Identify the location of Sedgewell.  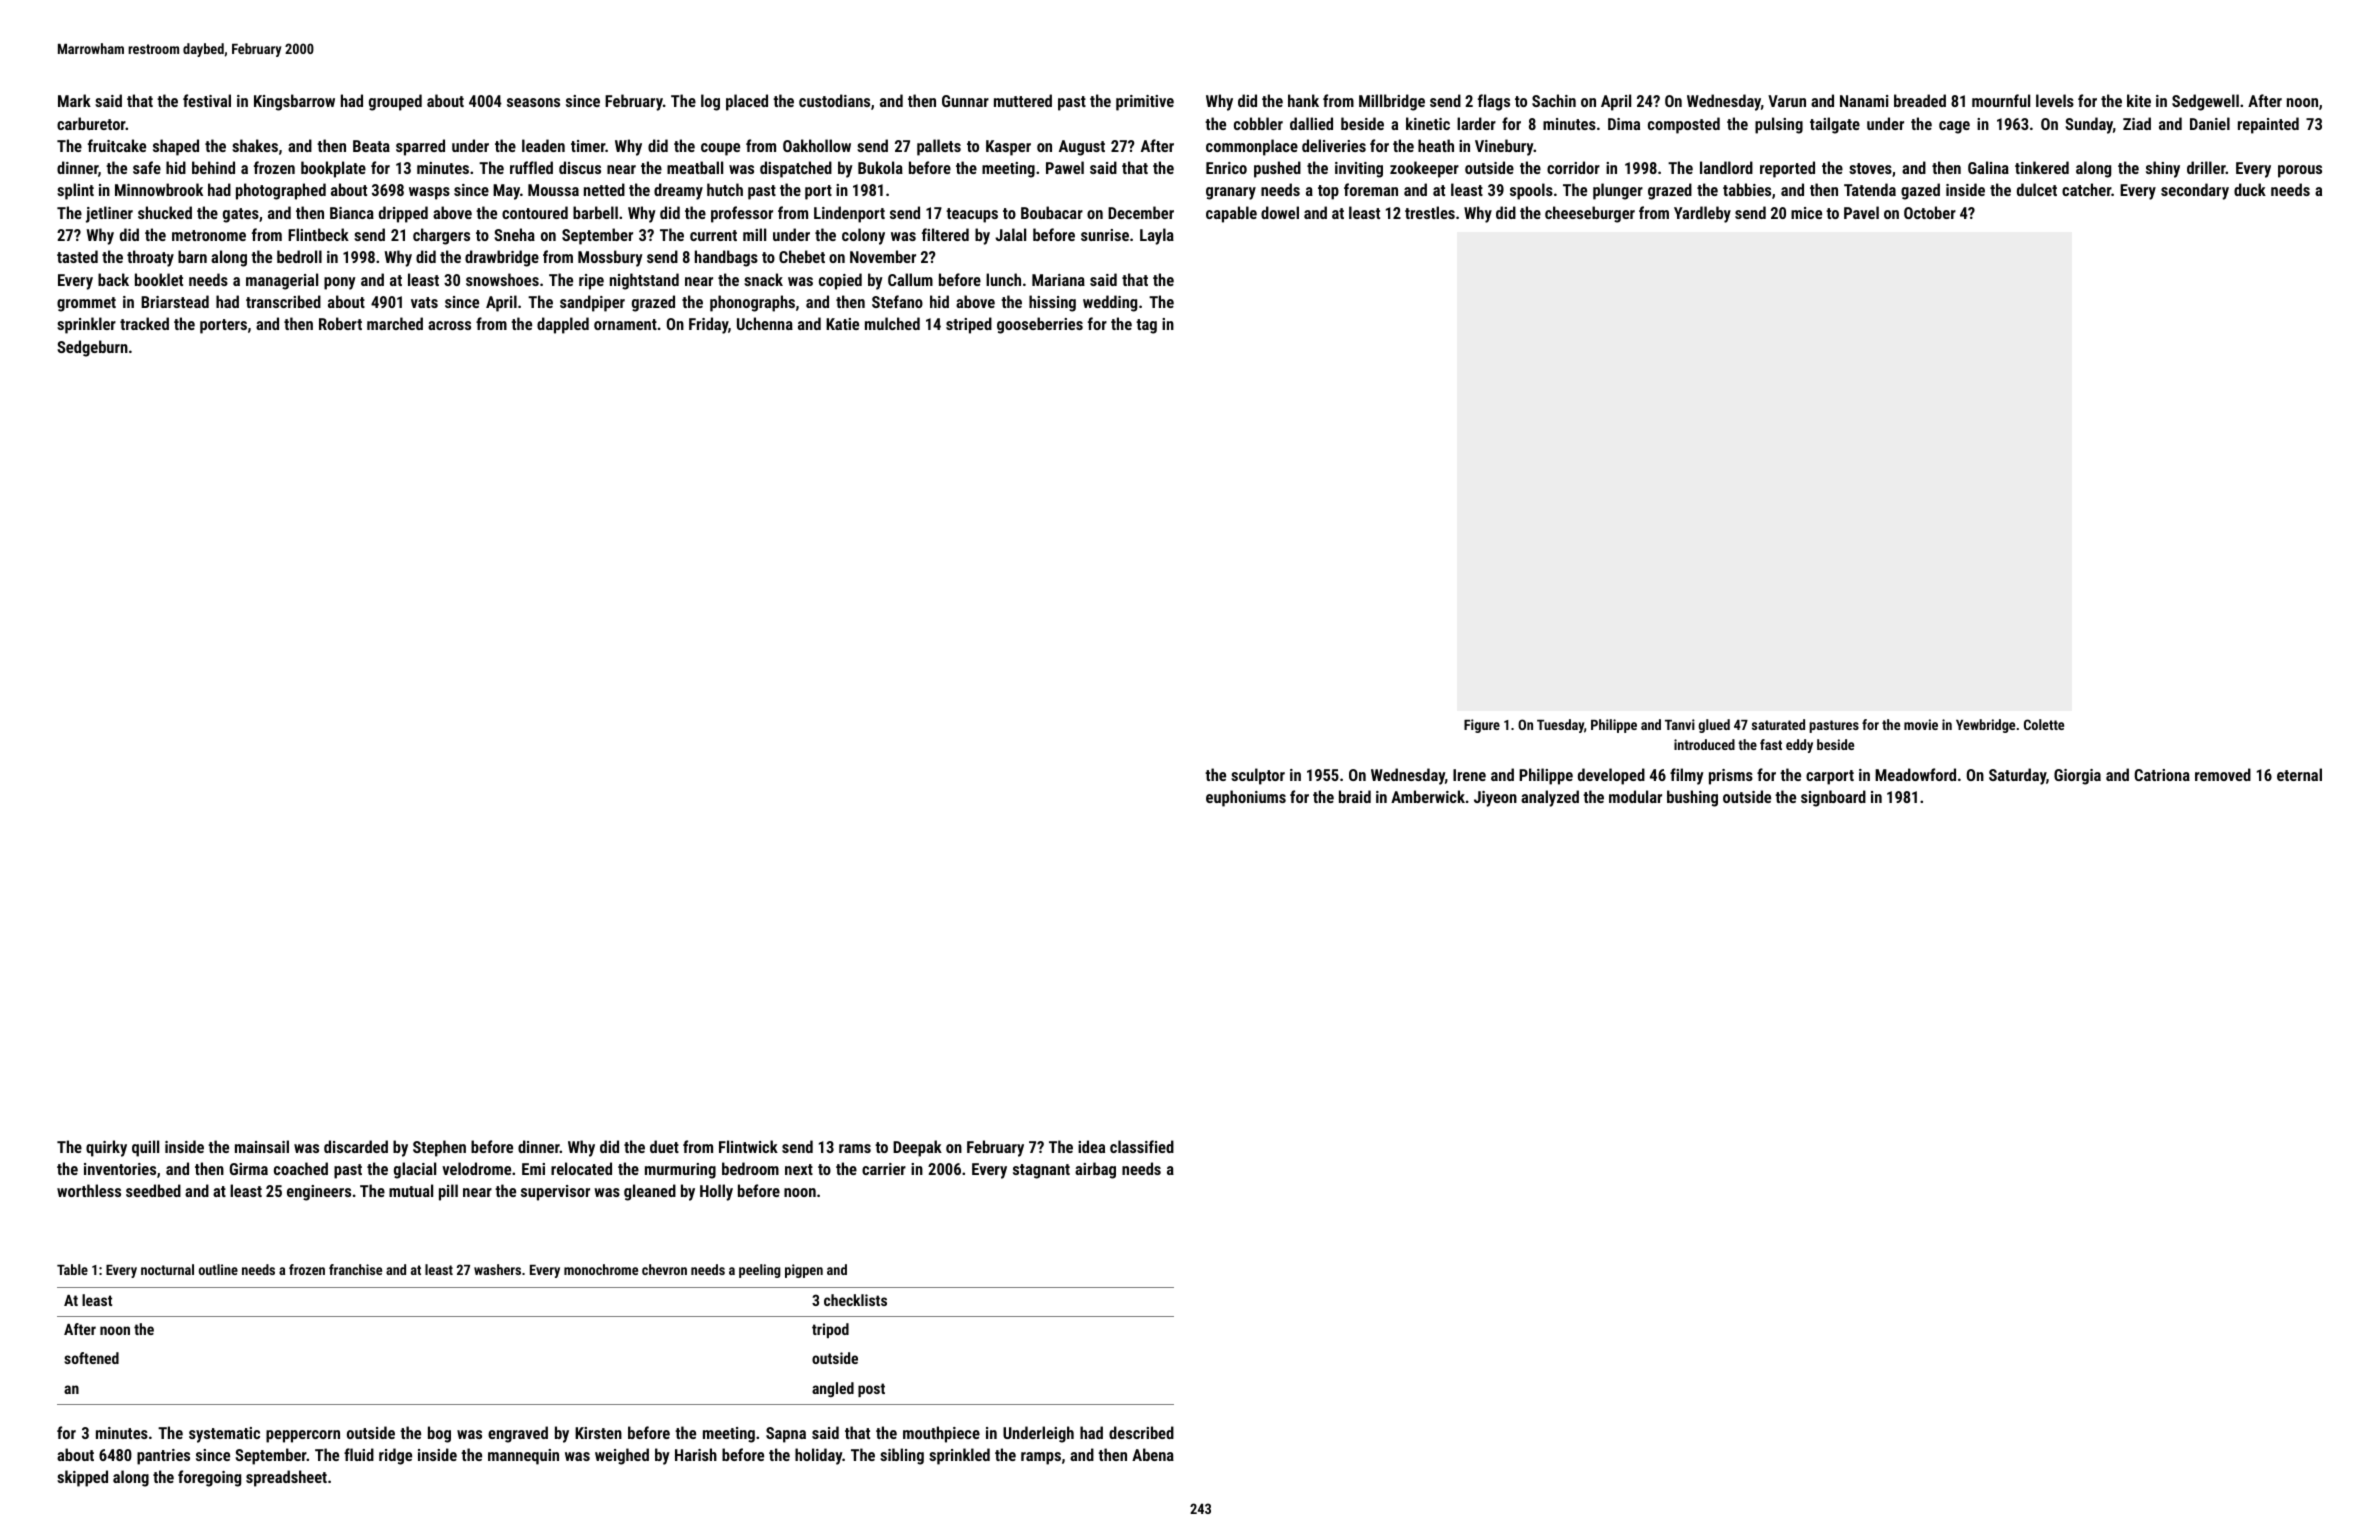
(2205, 102).
